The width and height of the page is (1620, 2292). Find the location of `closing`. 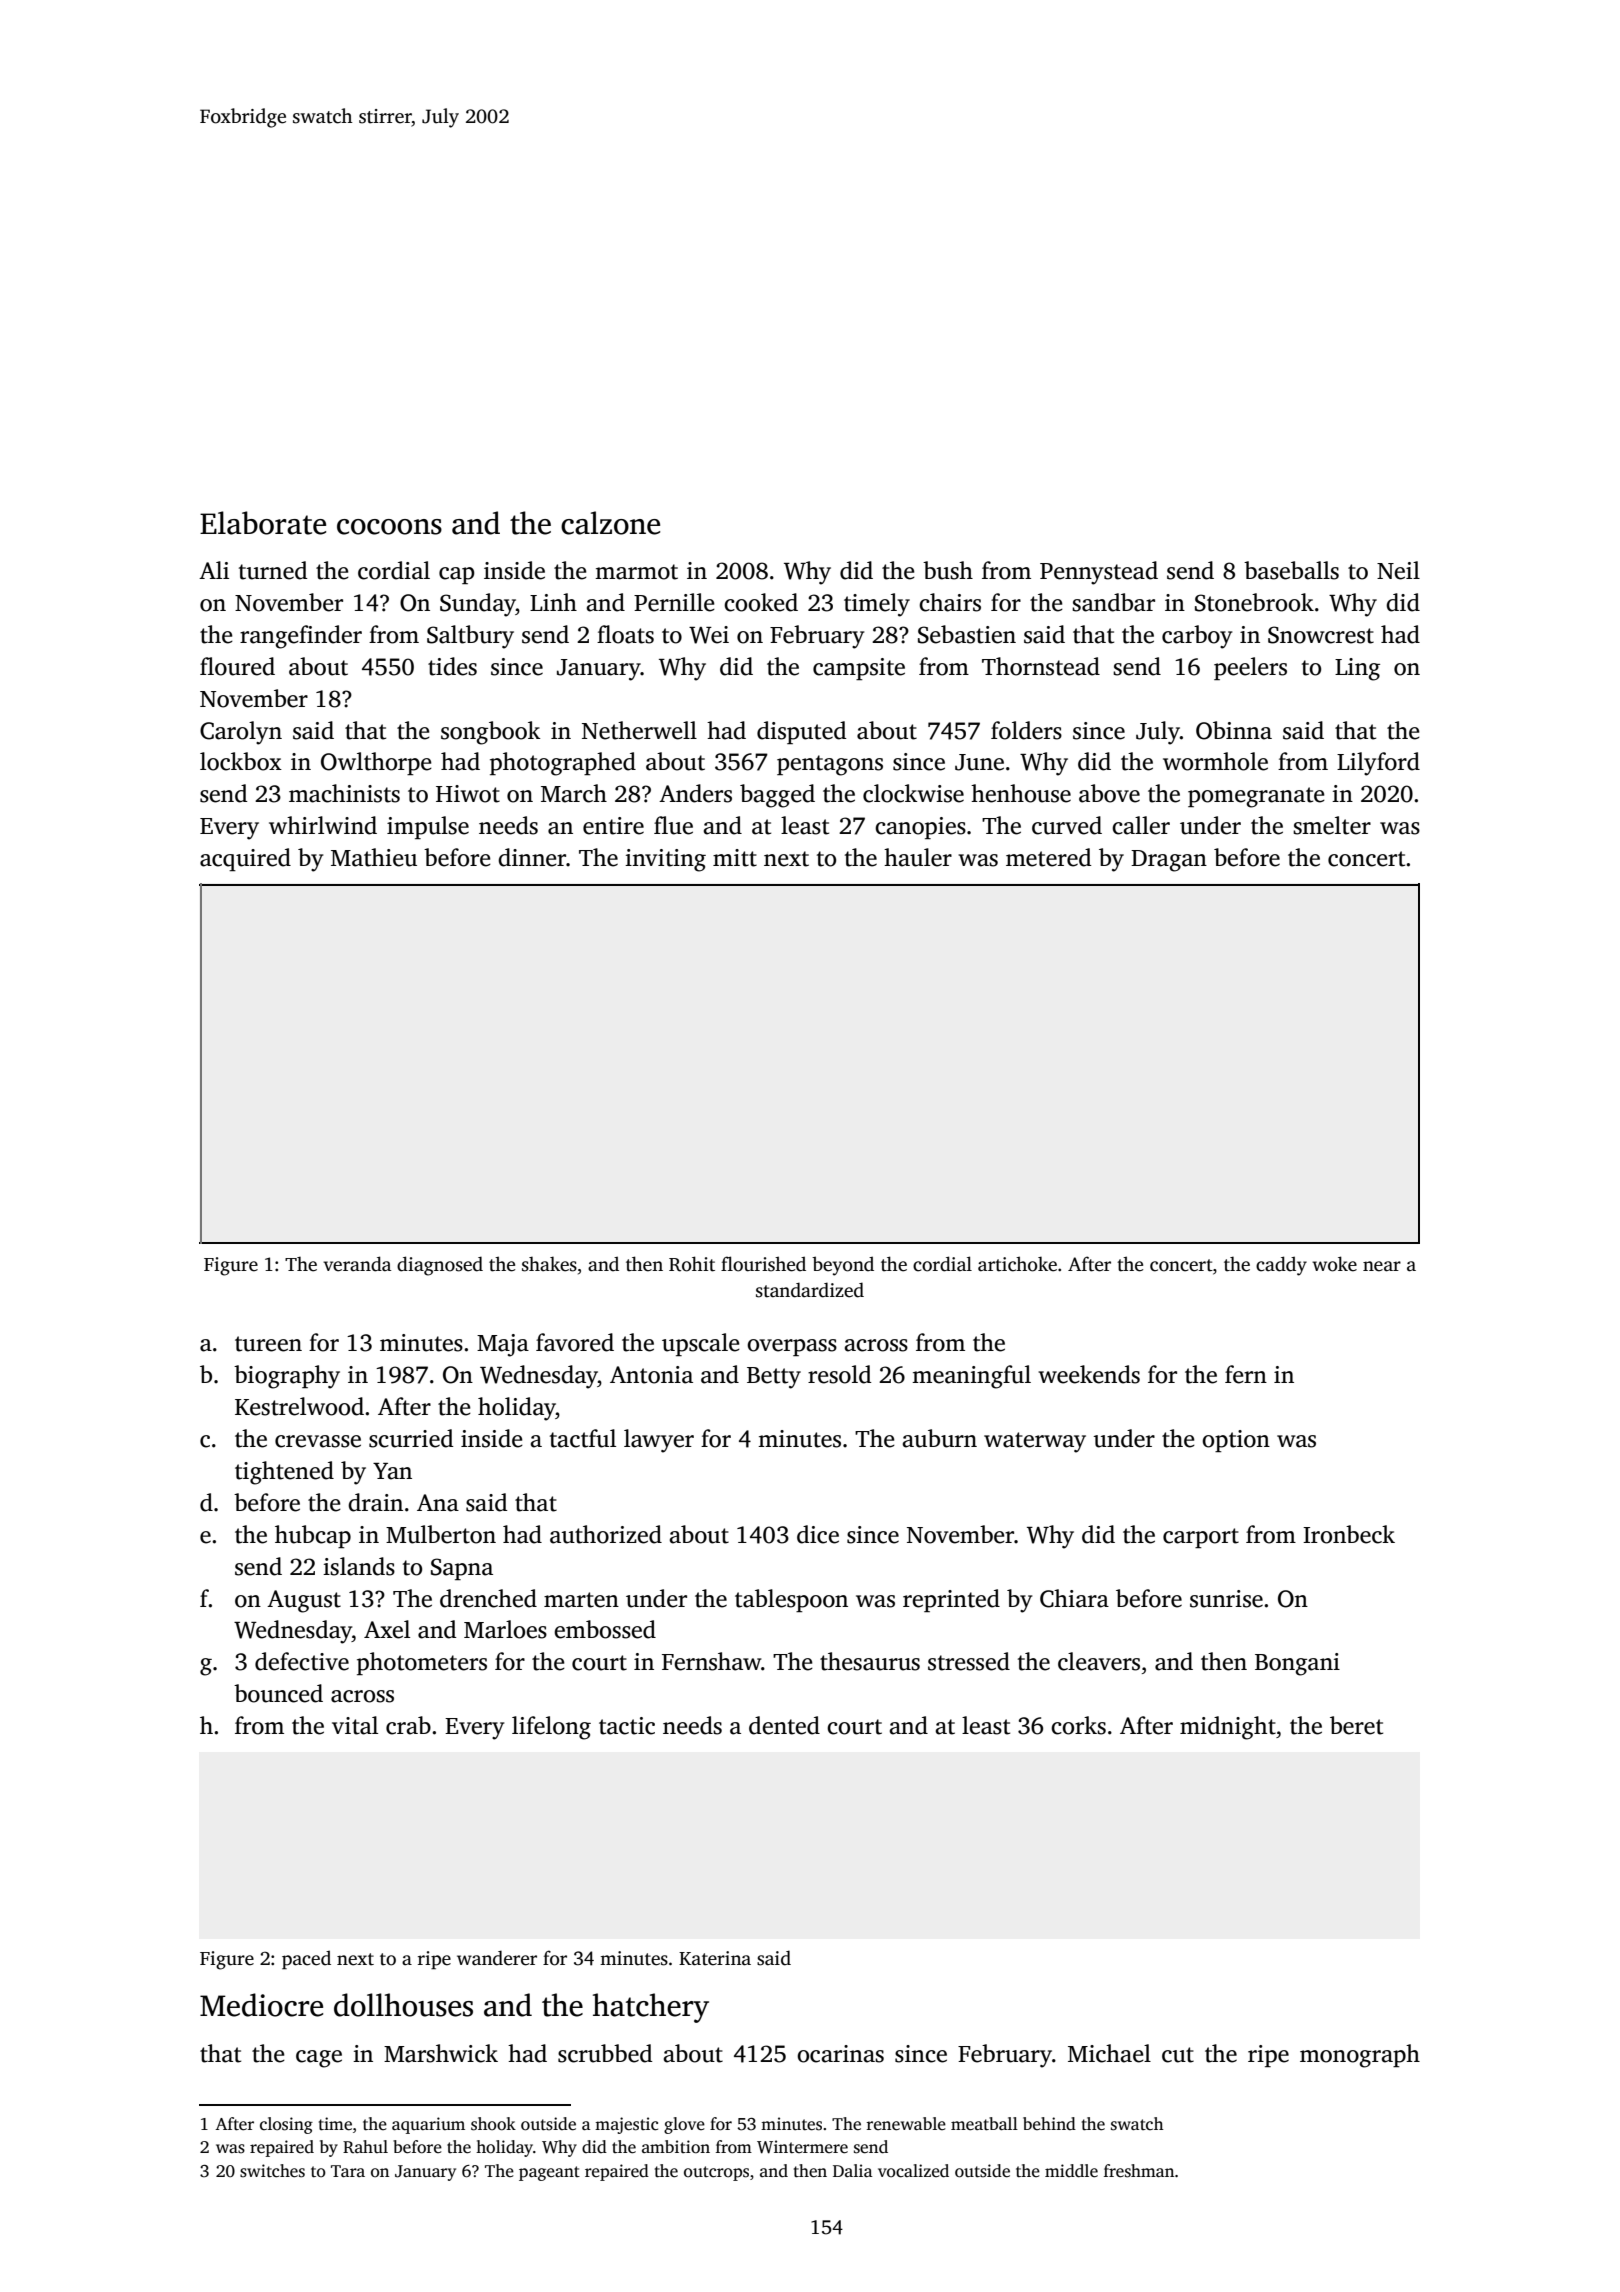

closing is located at coordinates (286, 2125).
